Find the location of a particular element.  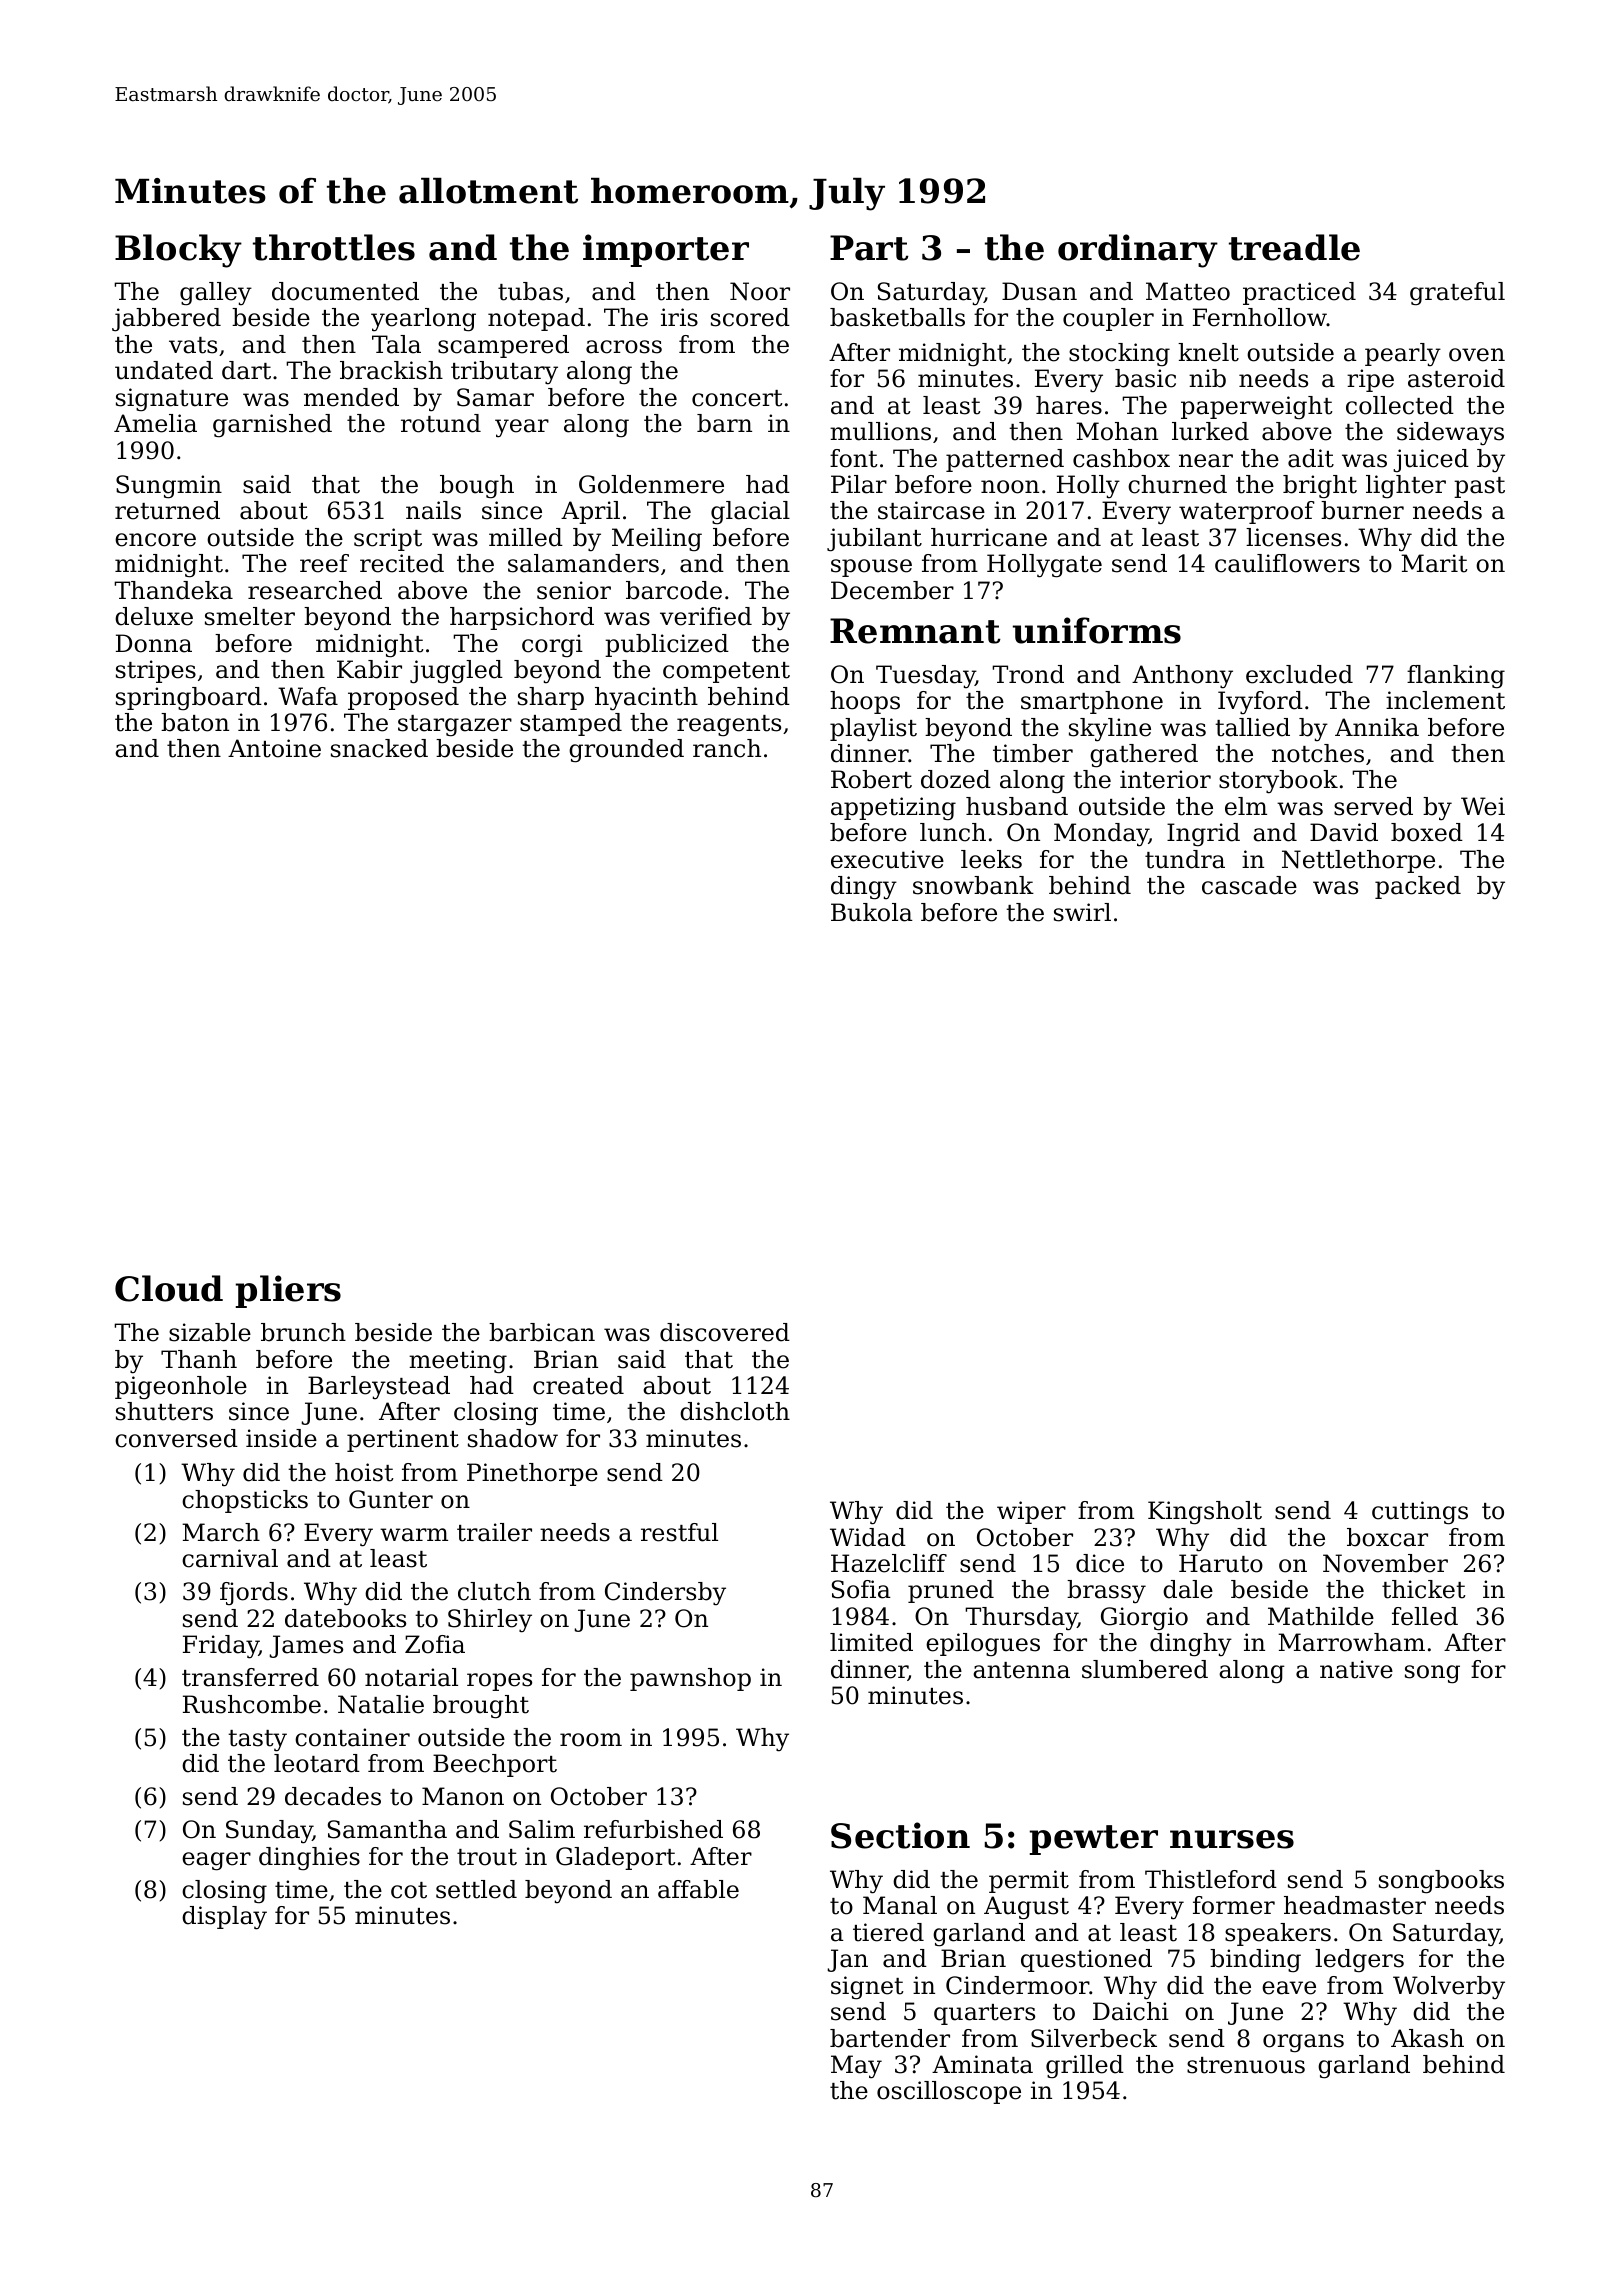

shutters is located at coordinates (164, 1411).
